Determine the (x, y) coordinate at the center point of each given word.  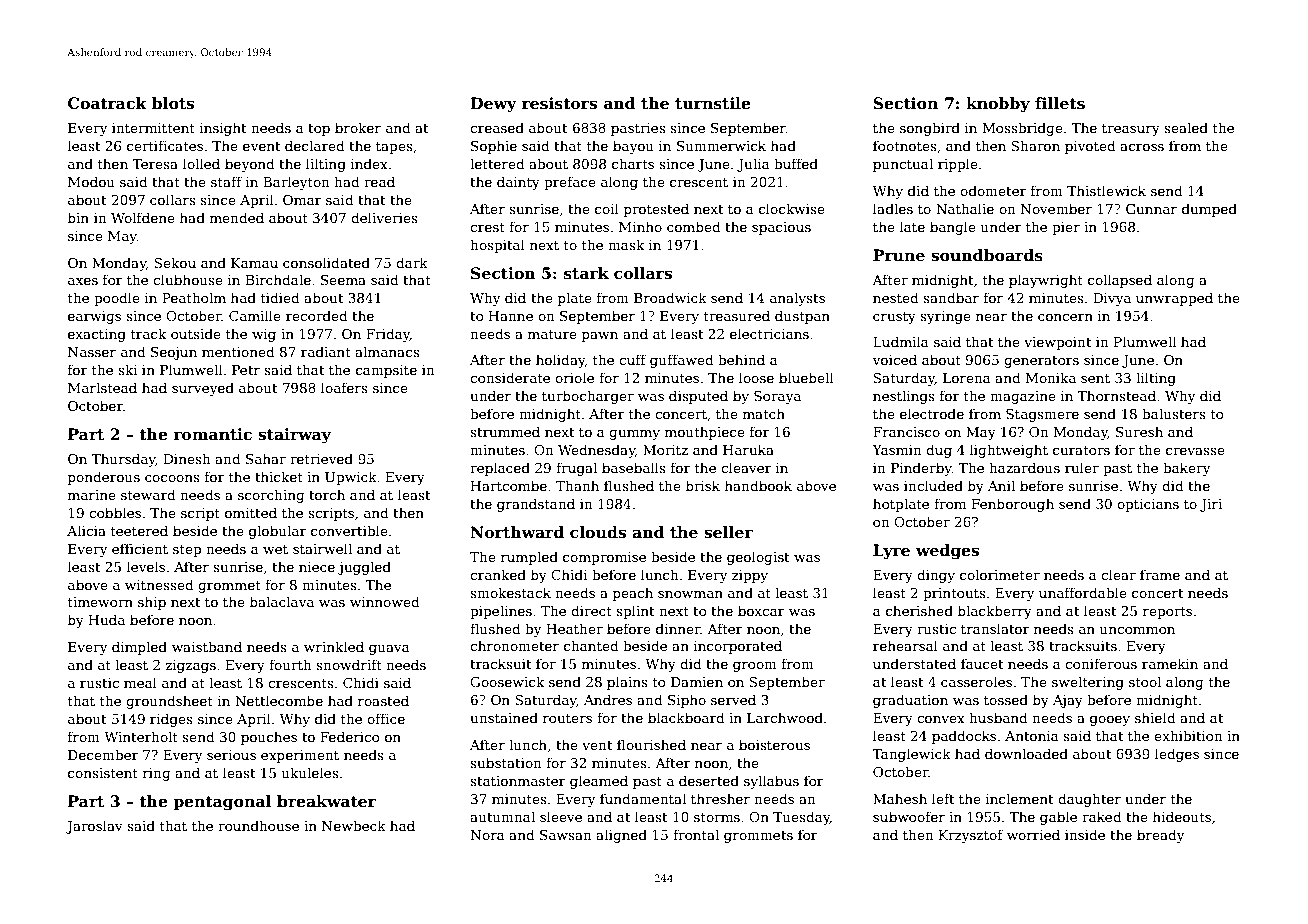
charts (633, 163)
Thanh (577, 485)
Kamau (254, 263)
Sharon (1035, 145)
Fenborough (1013, 505)
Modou (91, 181)
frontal (696, 834)
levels (146, 566)
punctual (903, 165)
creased (497, 127)
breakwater (326, 801)
